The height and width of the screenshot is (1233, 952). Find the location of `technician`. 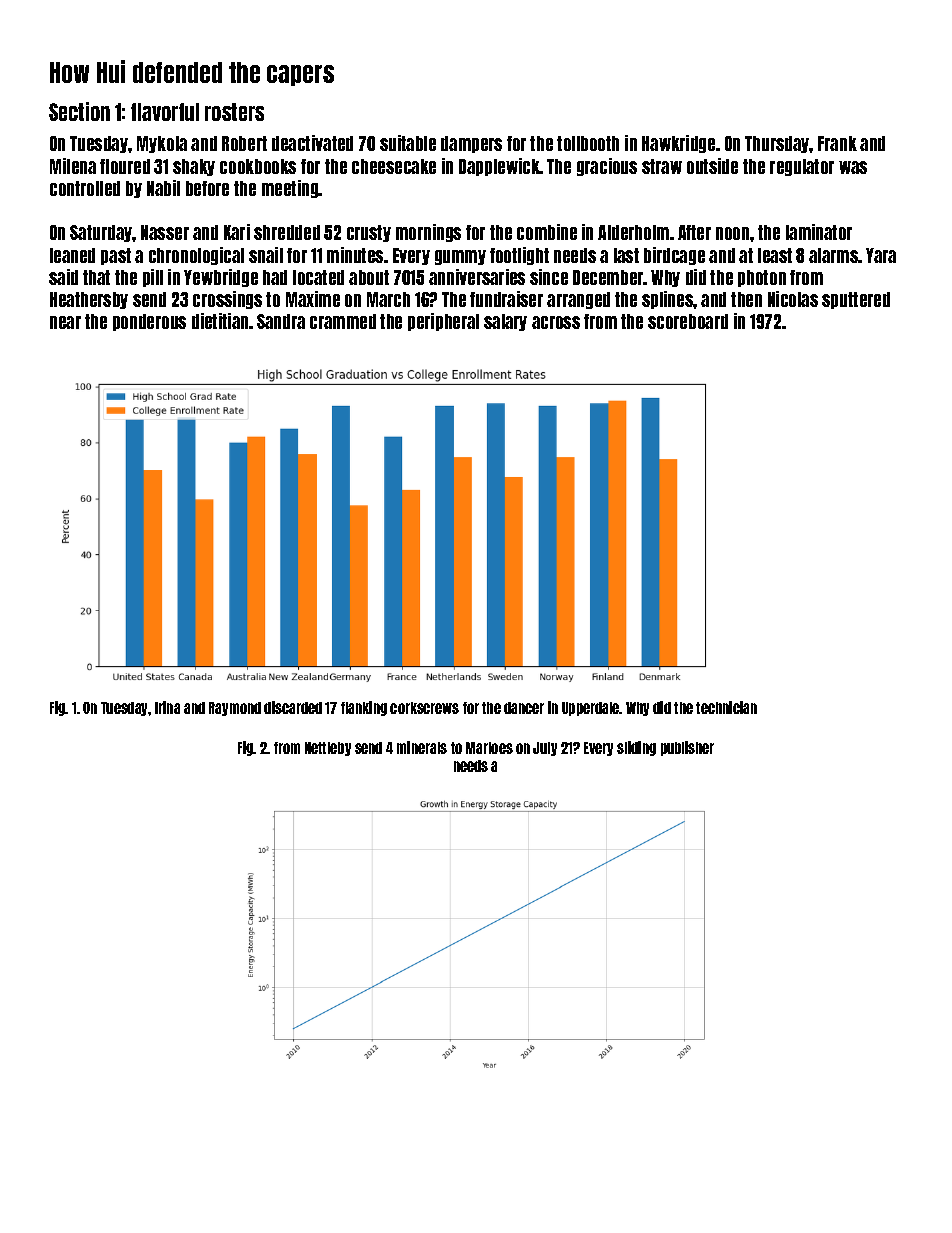

technician is located at coordinates (726, 707).
